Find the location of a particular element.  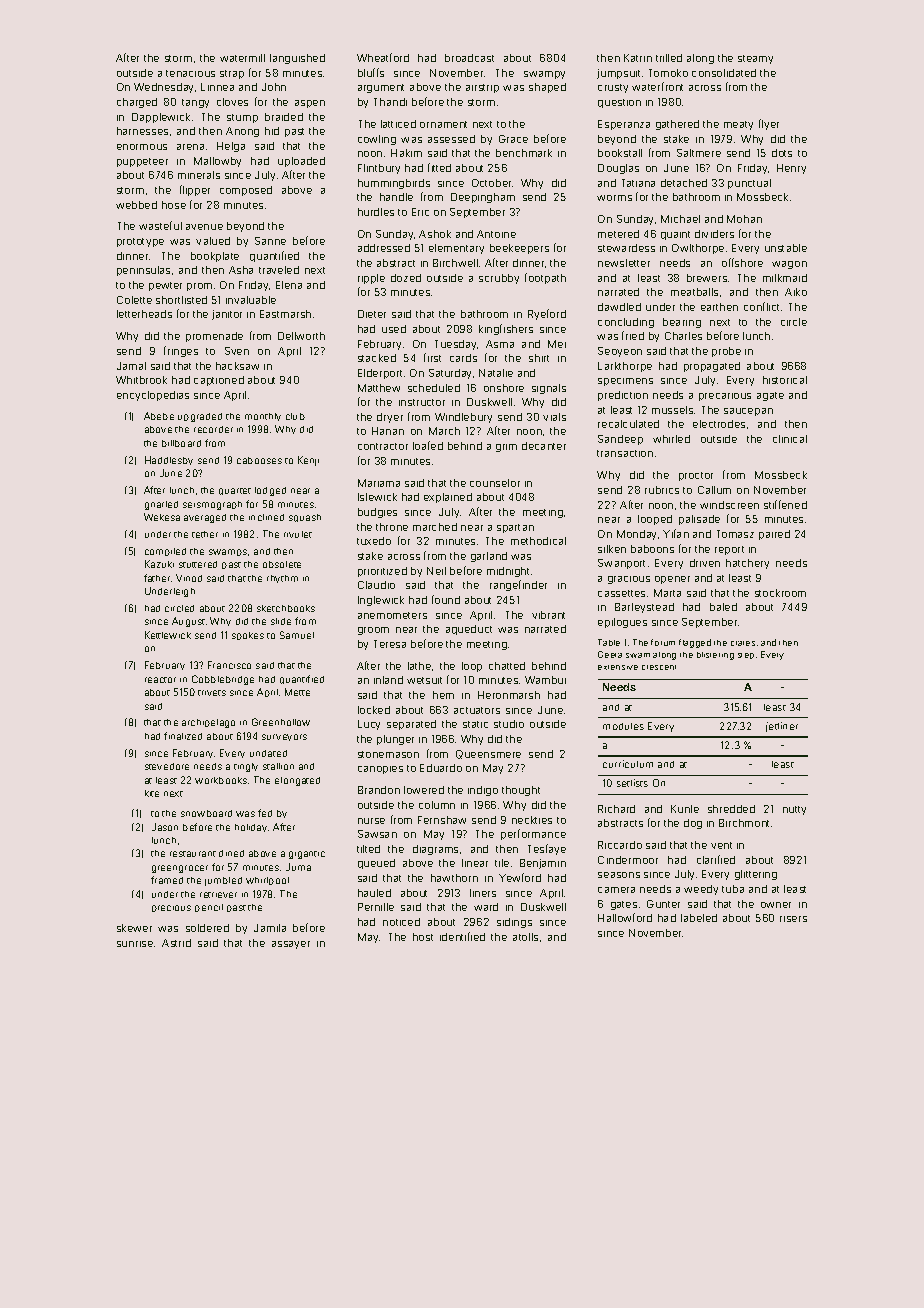

probe is located at coordinates (726, 352).
